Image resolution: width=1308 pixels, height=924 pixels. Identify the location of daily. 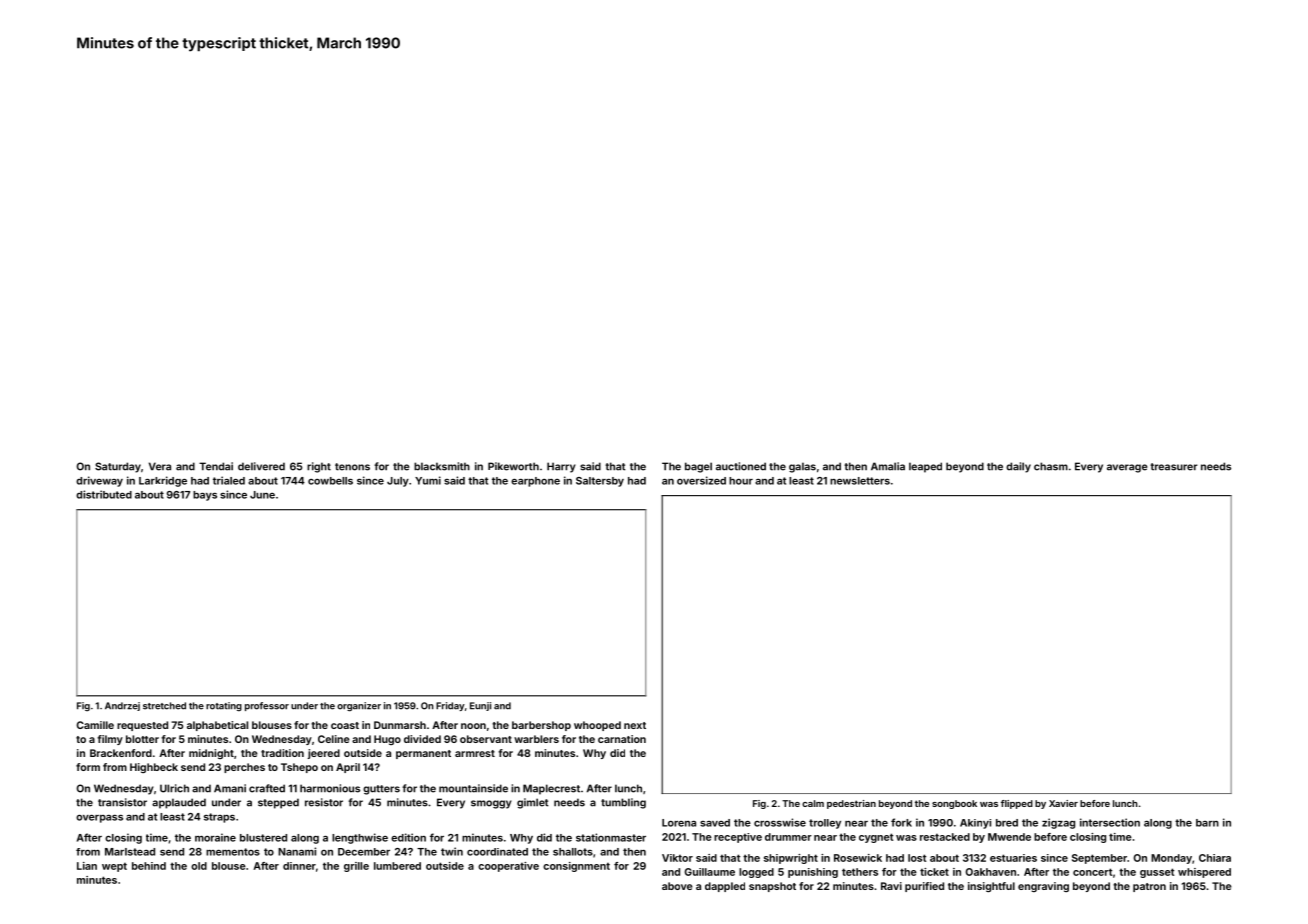
(1018, 467).
